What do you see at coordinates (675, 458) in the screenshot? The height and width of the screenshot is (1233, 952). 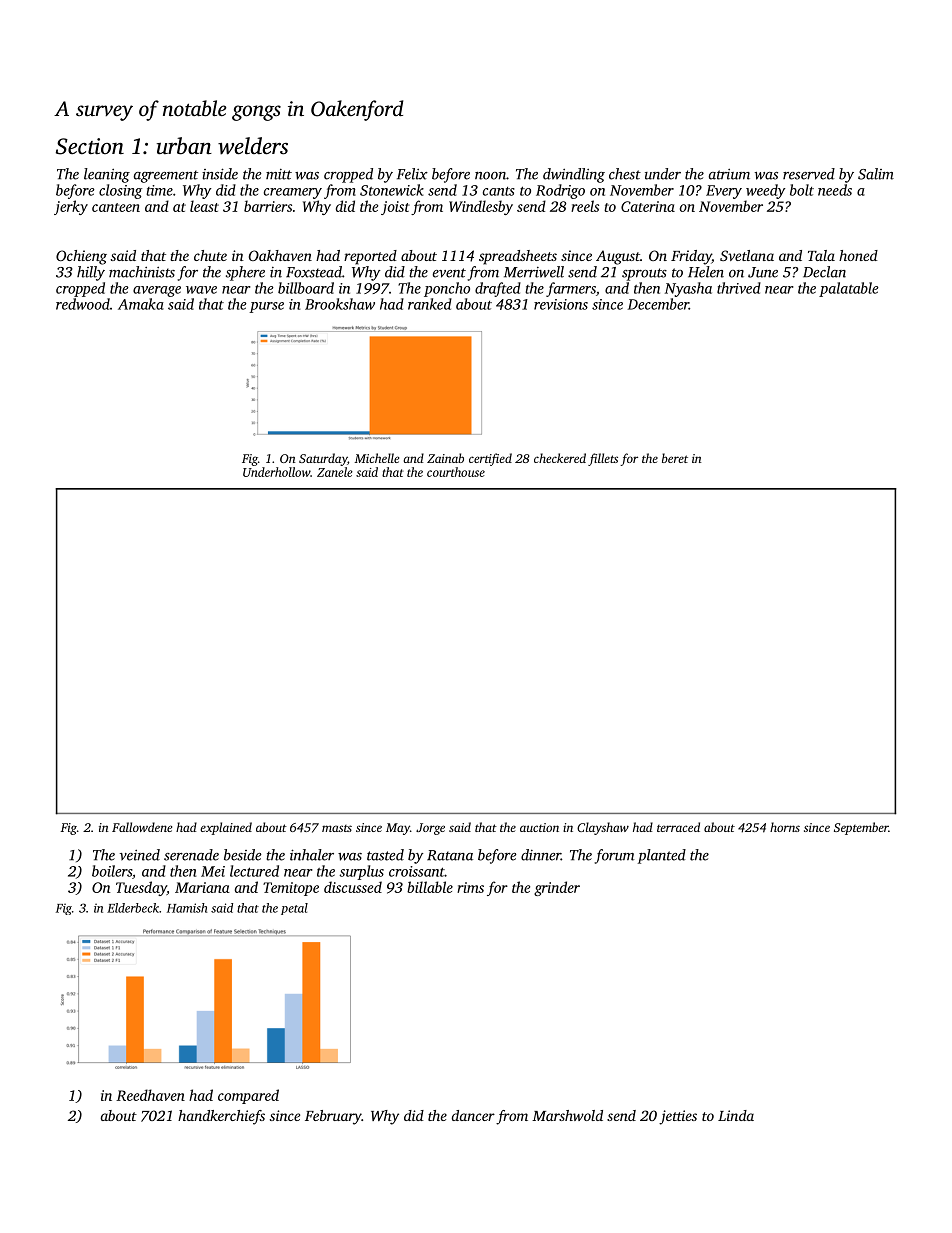 I see `beret` at bounding box center [675, 458].
